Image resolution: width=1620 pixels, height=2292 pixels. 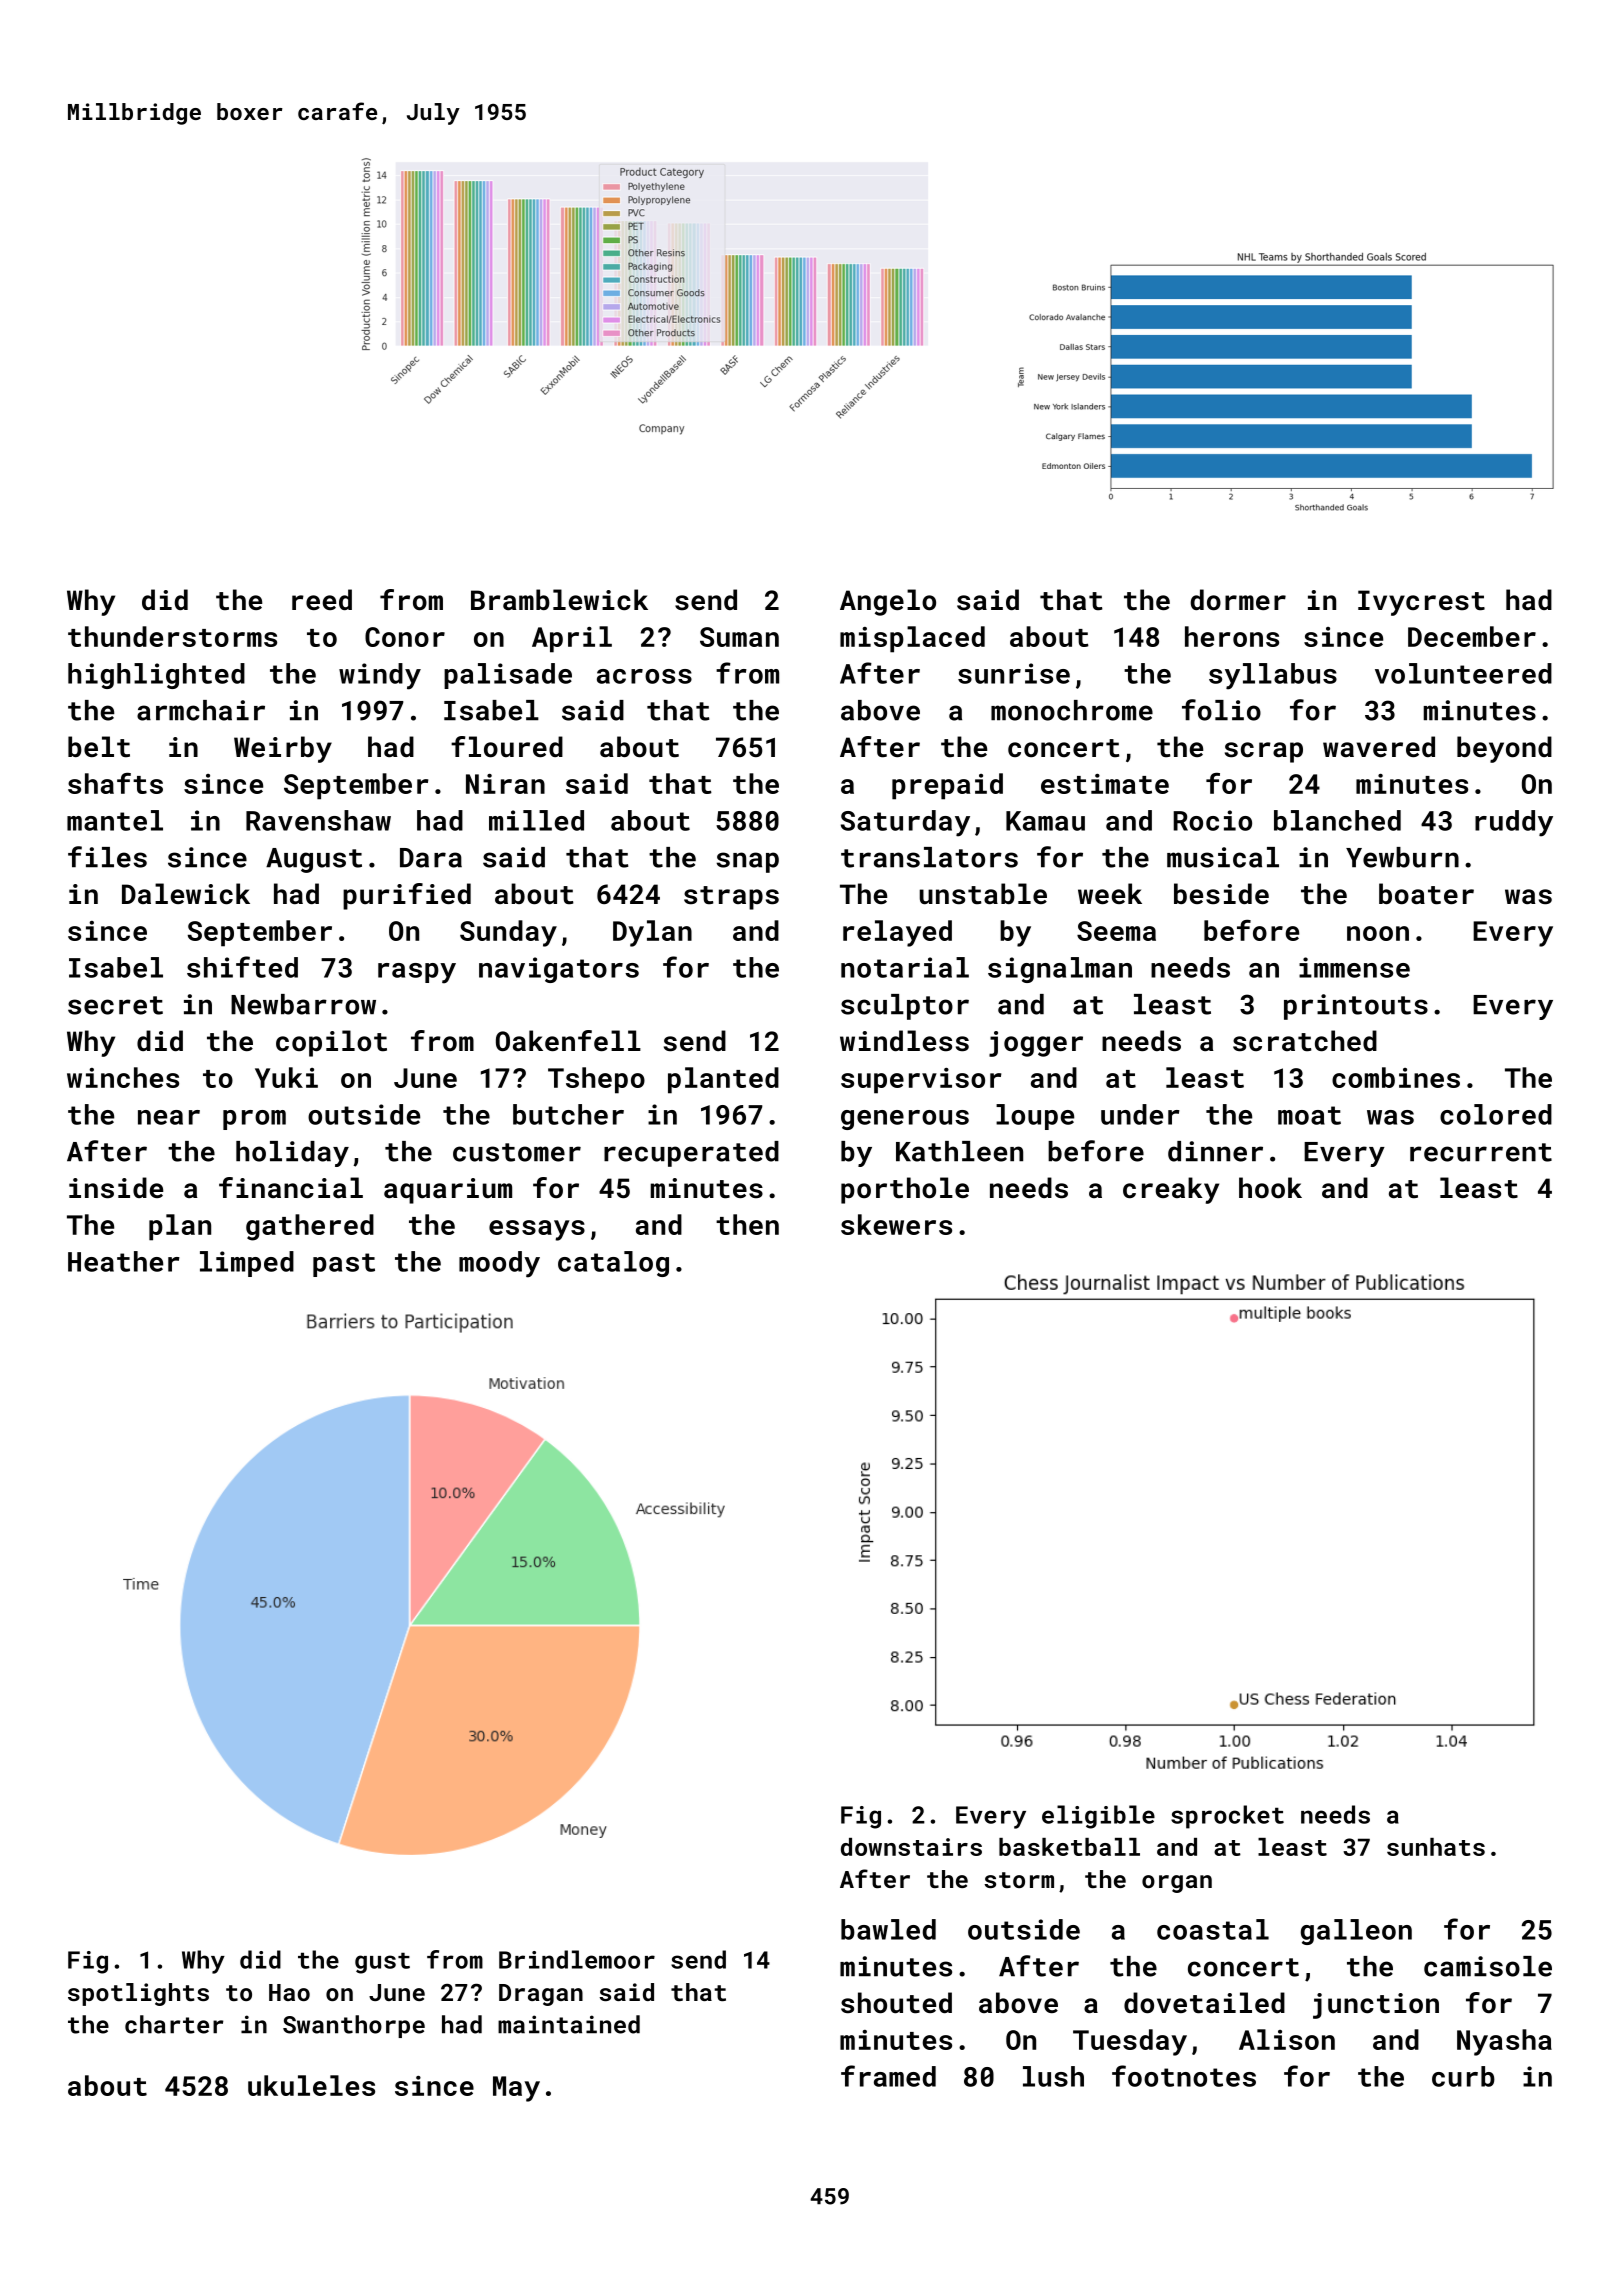 What do you see at coordinates (613, 1264) in the page?
I see `catalog` at bounding box center [613, 1264].
